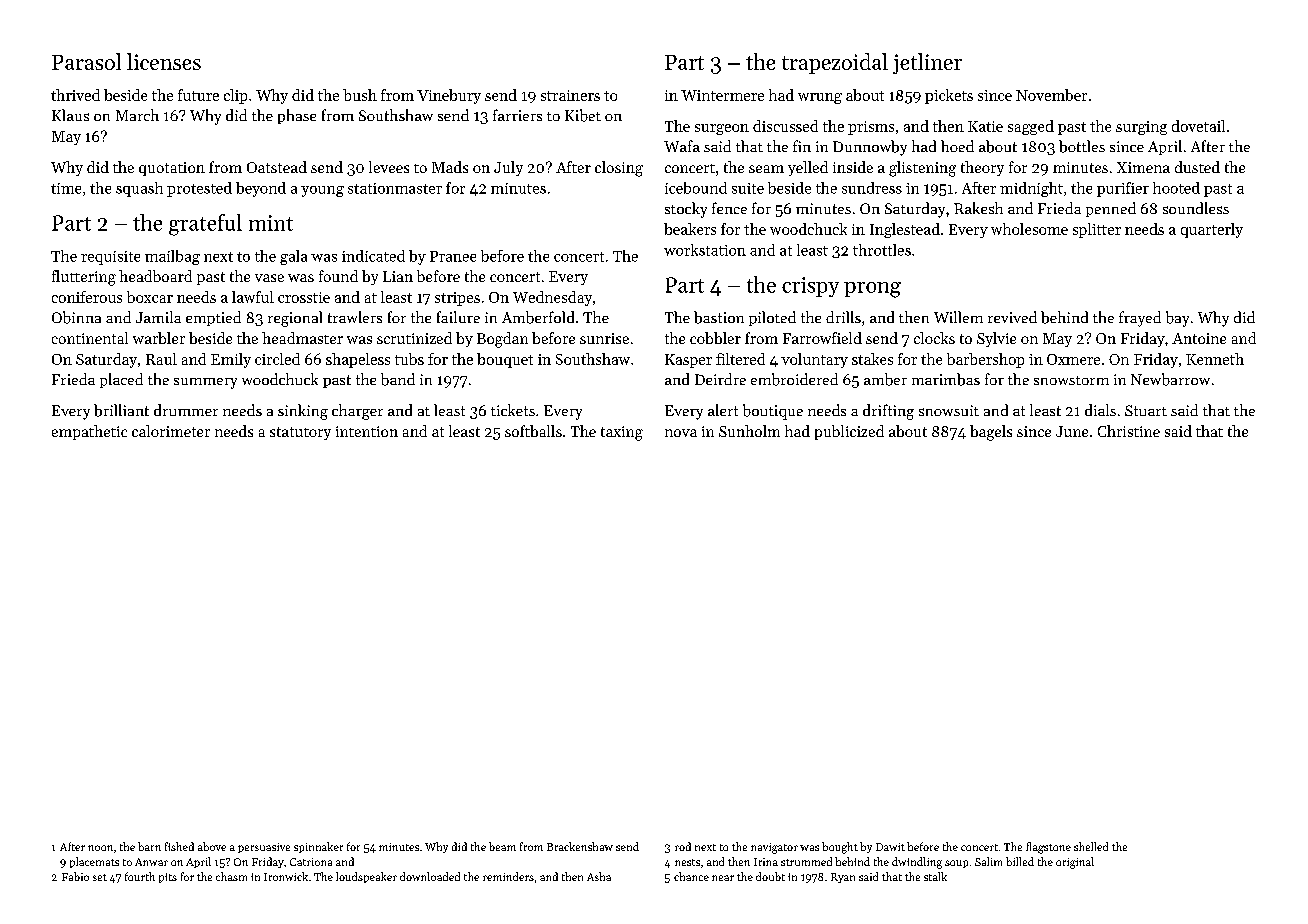 The height and width of the document is (924, 1308). I want to click on chance, so click(691, 876).
